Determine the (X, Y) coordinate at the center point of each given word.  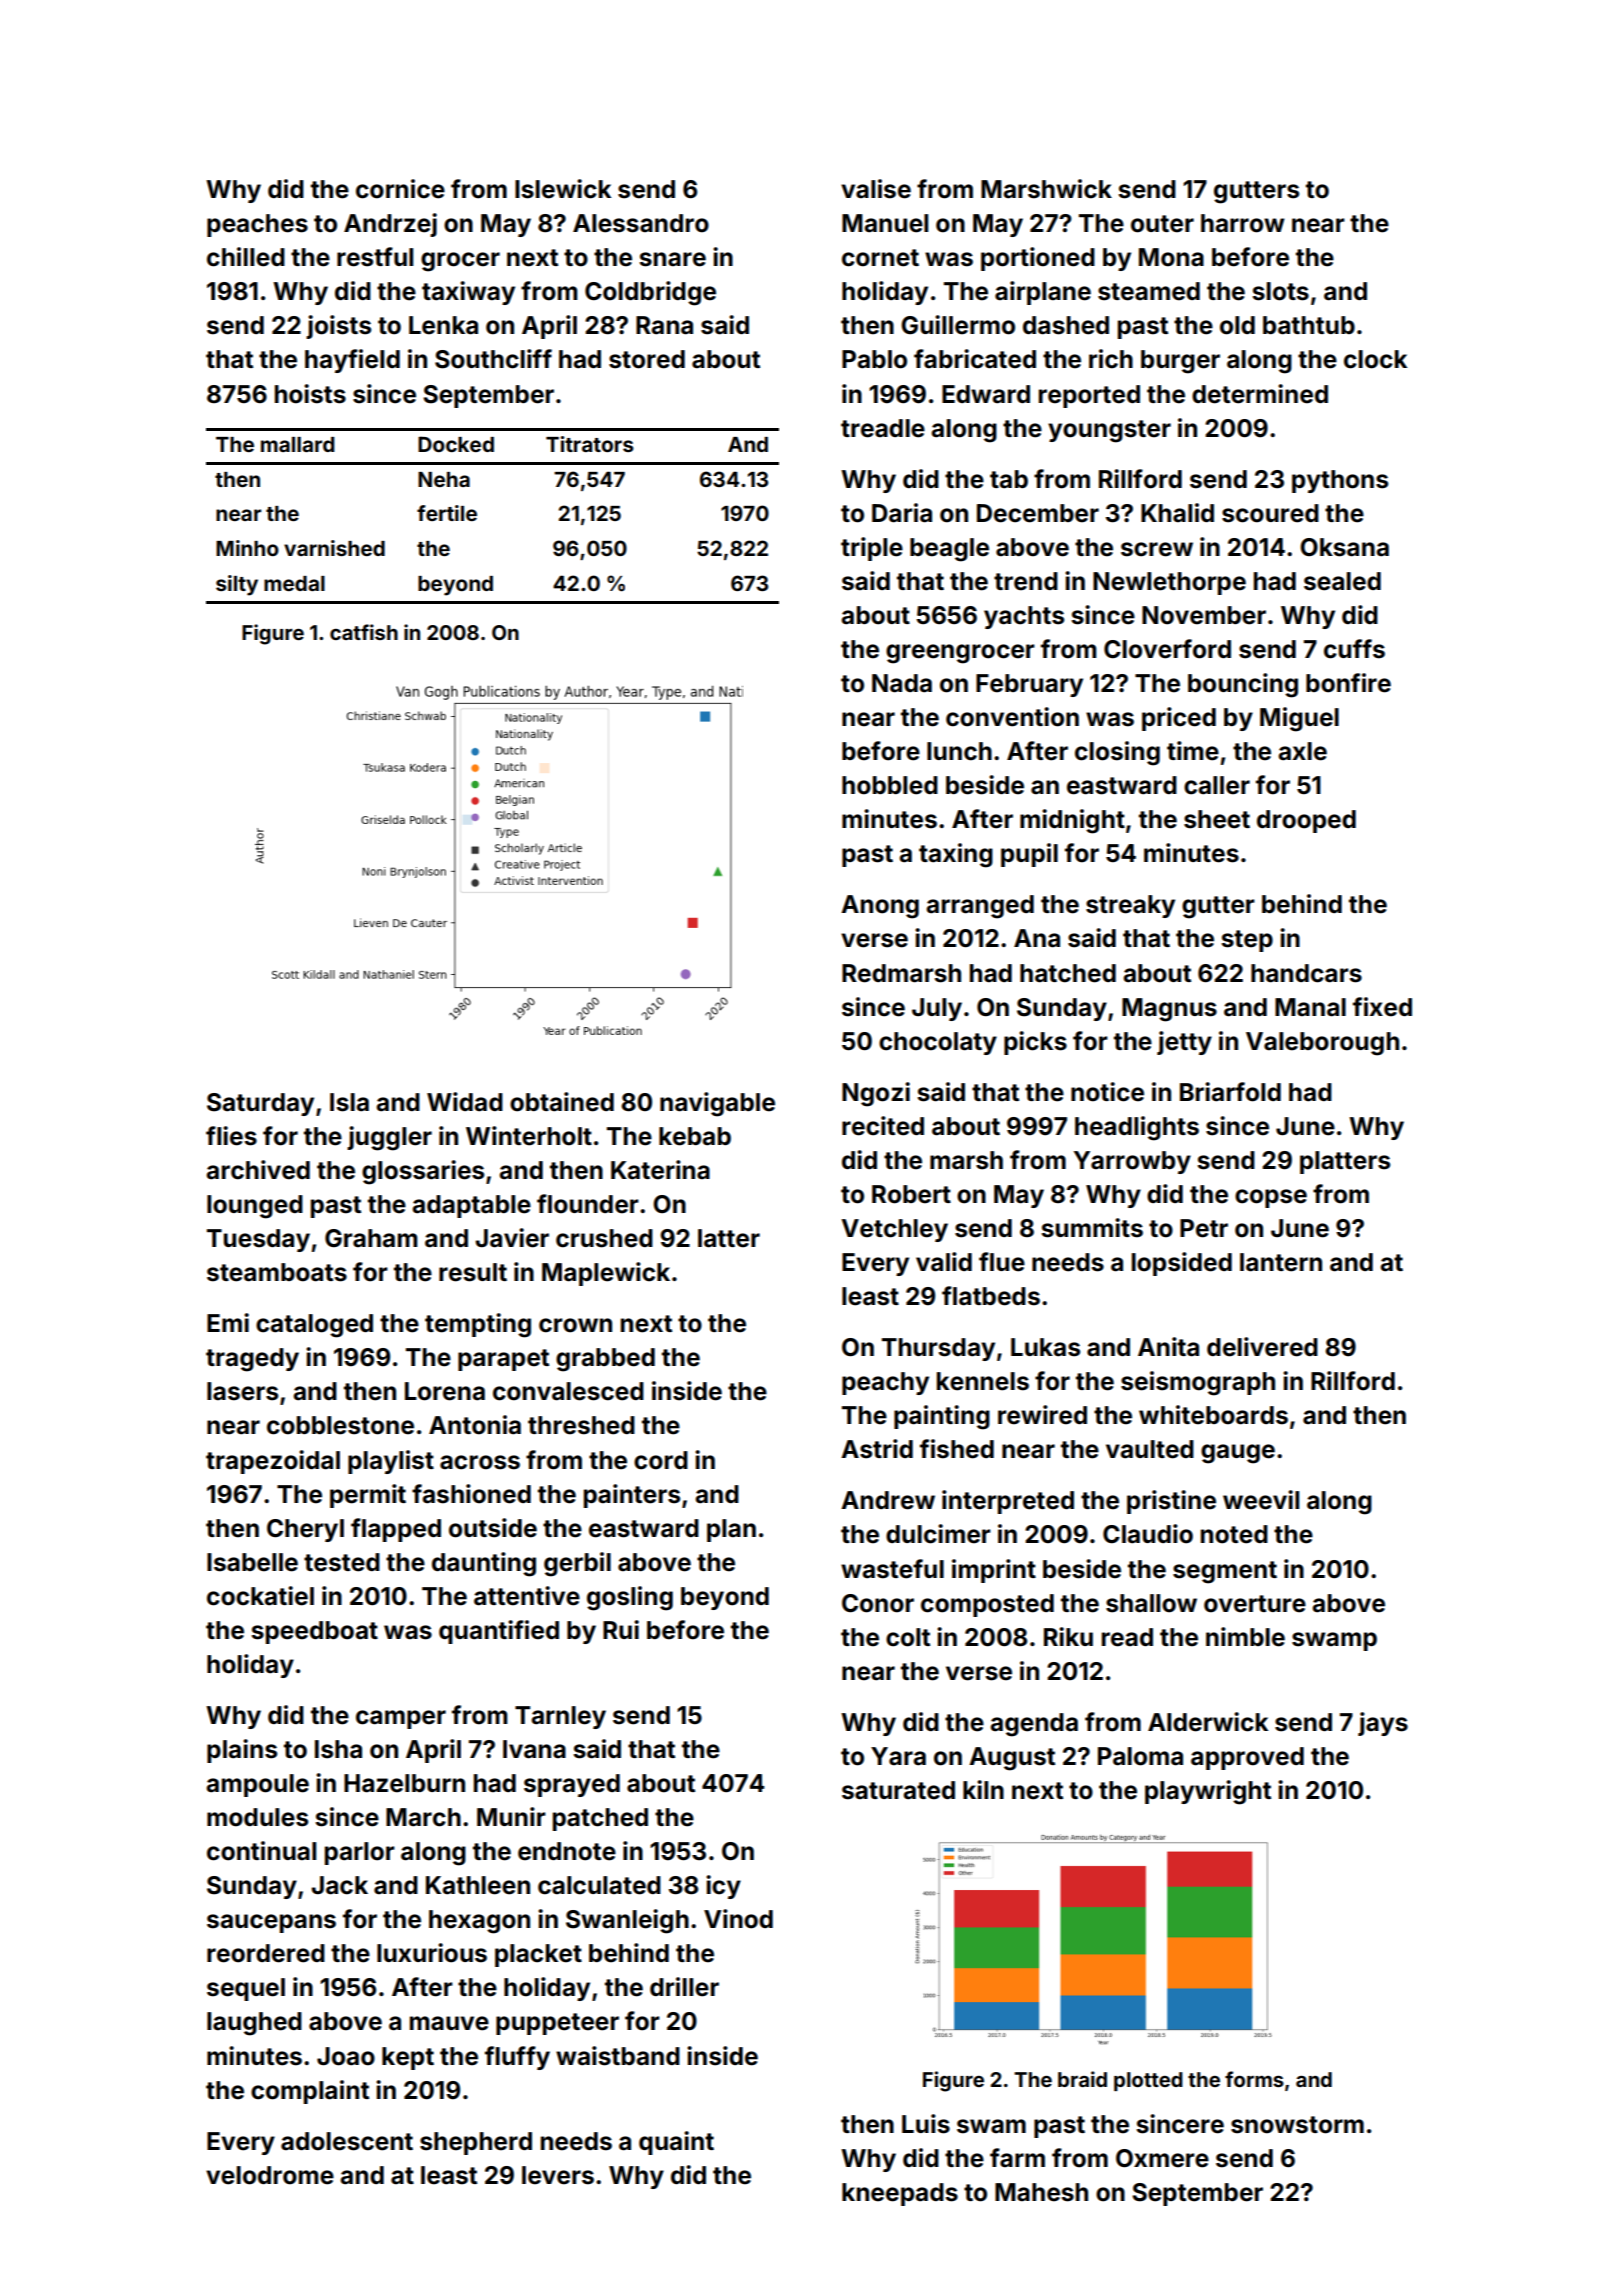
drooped (1306, 821)
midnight (1072, 821)
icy (723, 1887)
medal (294, 583)
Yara (898, 1756)
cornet (880, 258)
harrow (1243, 223)
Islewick (563, 189)
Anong (880, 907)
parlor (360, 1853)
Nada (902, 683)
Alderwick (1208, 1722)
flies (231, 1136)
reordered (266, 1953)
